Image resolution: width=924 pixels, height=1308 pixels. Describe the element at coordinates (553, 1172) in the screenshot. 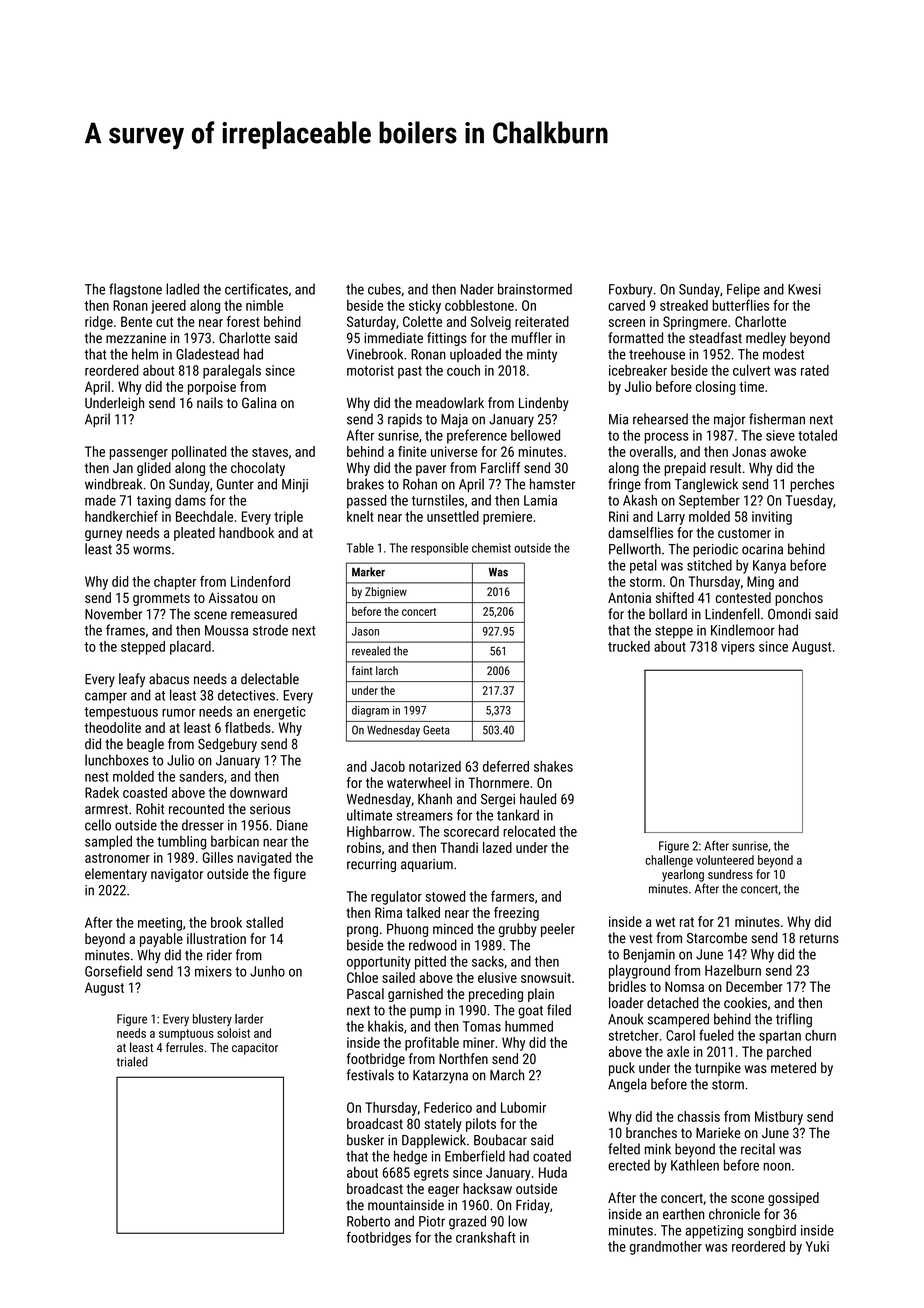

I see `Huda` at that location.
